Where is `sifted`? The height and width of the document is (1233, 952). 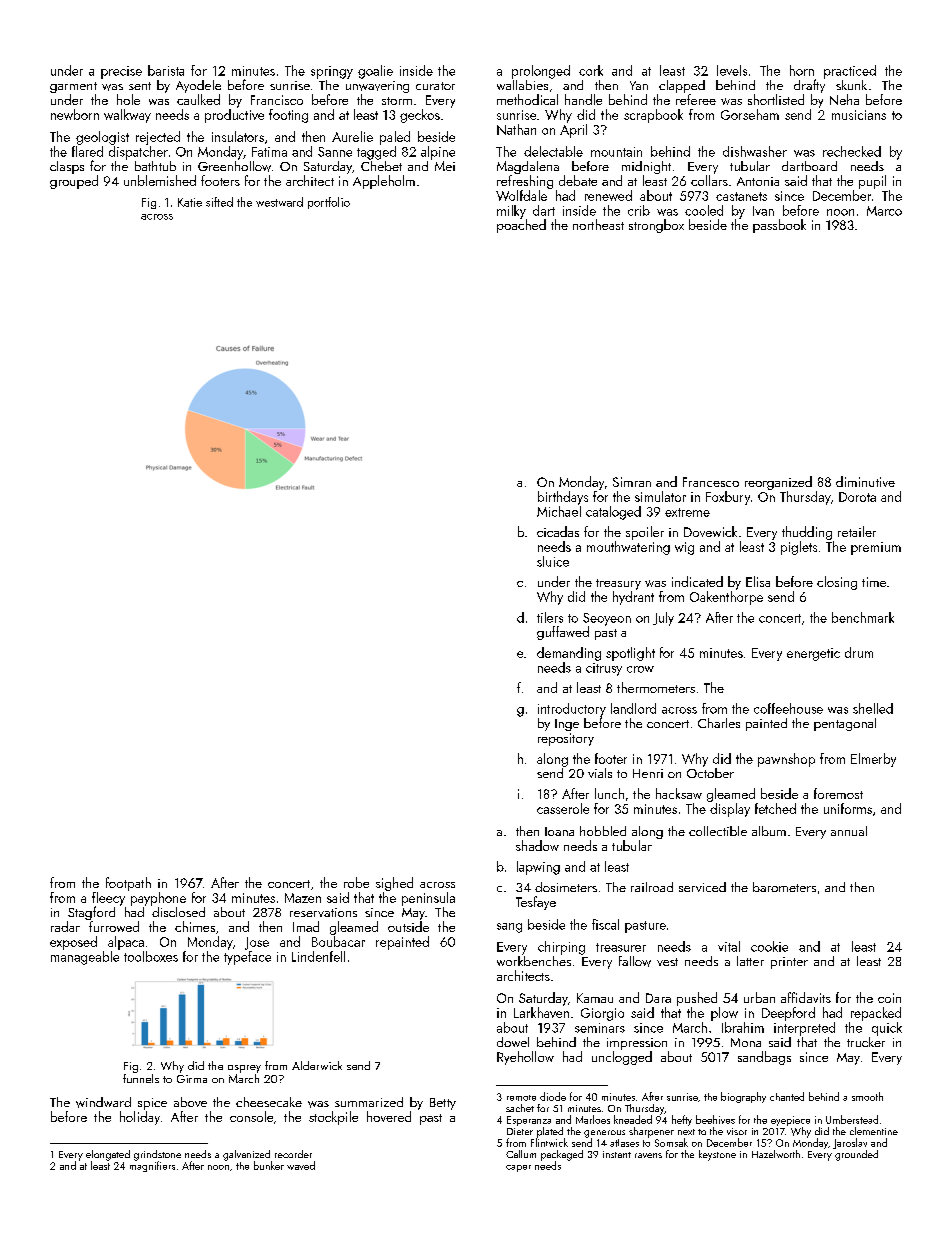
sifted is located at coordinates (219, 202).
